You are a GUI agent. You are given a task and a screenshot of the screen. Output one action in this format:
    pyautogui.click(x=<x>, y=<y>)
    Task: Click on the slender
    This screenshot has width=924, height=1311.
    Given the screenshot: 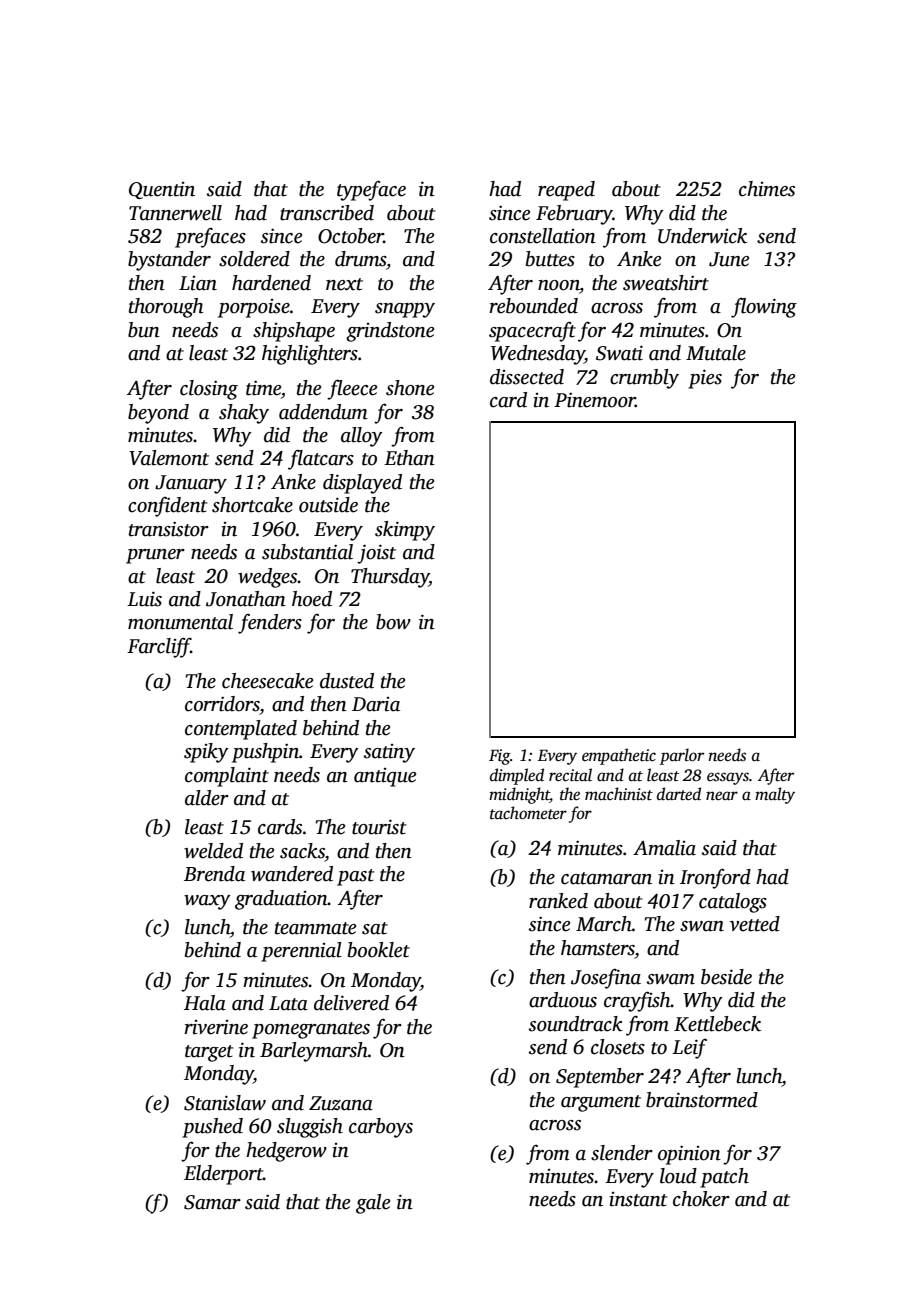 What is the action you would take?
    pyautogui.click(x=622, y=1153)
